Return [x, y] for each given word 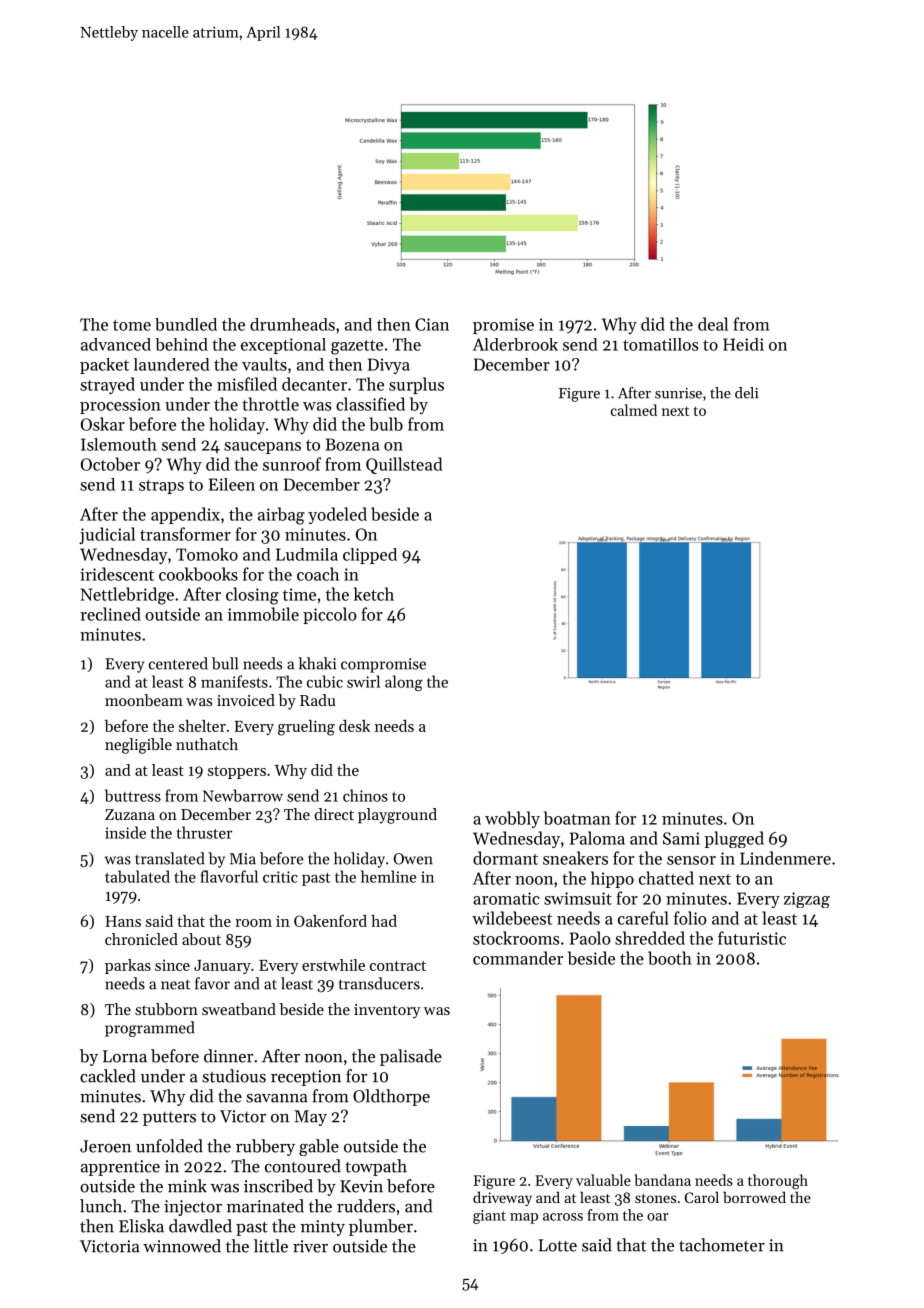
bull [225, 663]
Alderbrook [515, 344]
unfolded [169, 1146]
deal [713, 324]
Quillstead [404, 465]
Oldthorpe [391, 1097]
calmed [634, 410]
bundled [186, 324]
